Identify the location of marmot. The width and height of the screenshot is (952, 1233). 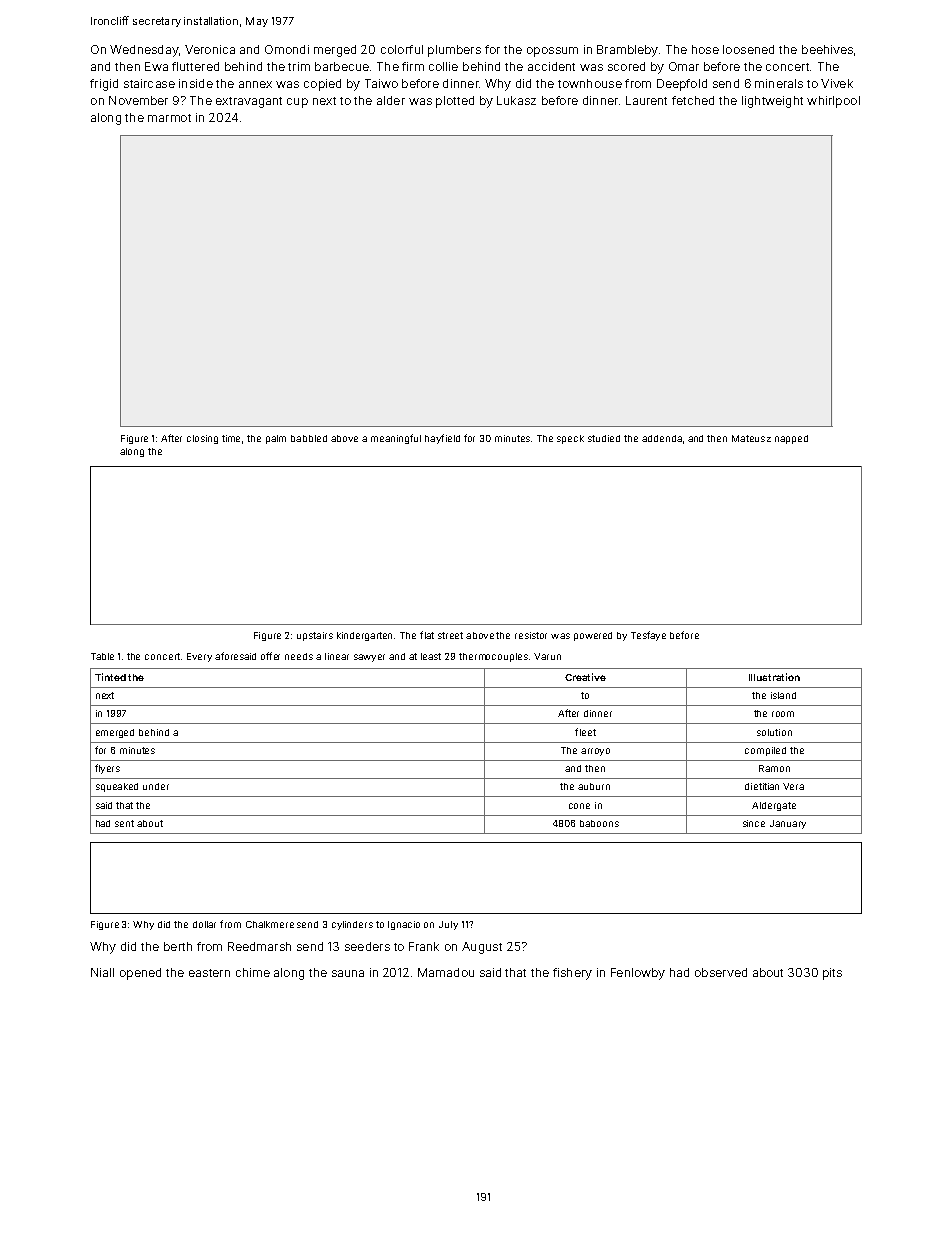
(169, 118).
